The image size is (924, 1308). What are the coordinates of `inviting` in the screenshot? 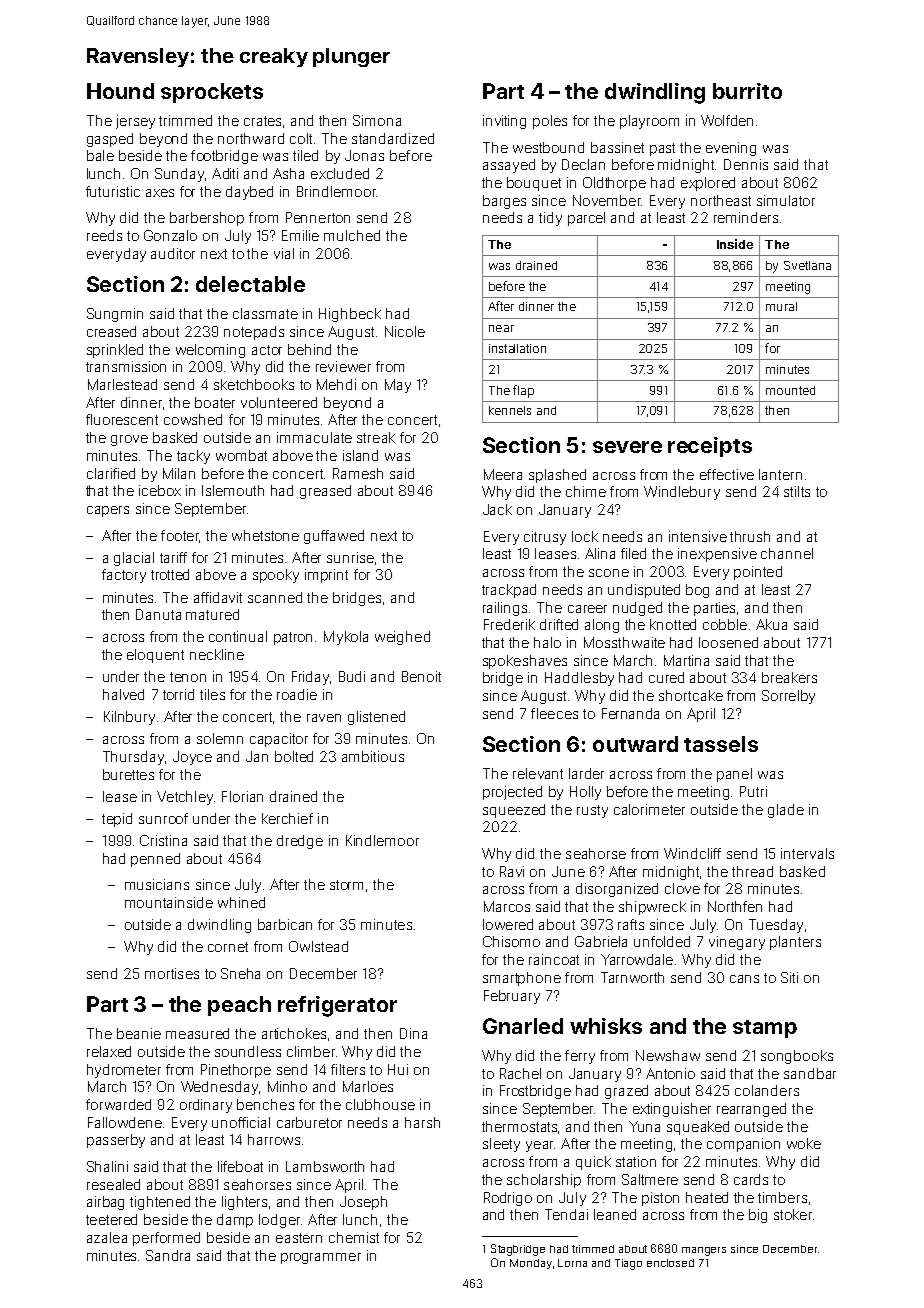 It's located at (504, 122).
